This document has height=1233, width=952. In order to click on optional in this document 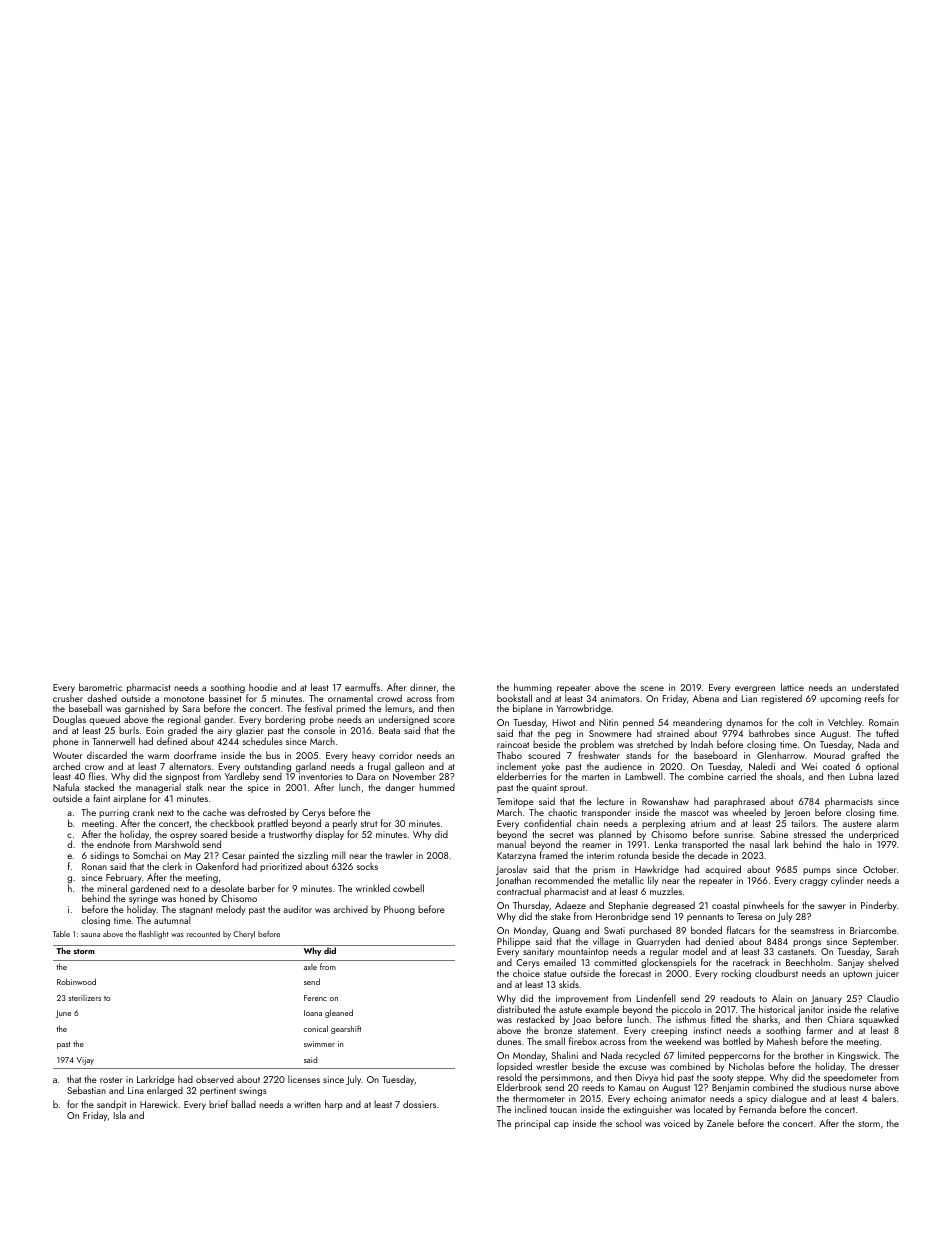, I will do `click(882, 767)`.
